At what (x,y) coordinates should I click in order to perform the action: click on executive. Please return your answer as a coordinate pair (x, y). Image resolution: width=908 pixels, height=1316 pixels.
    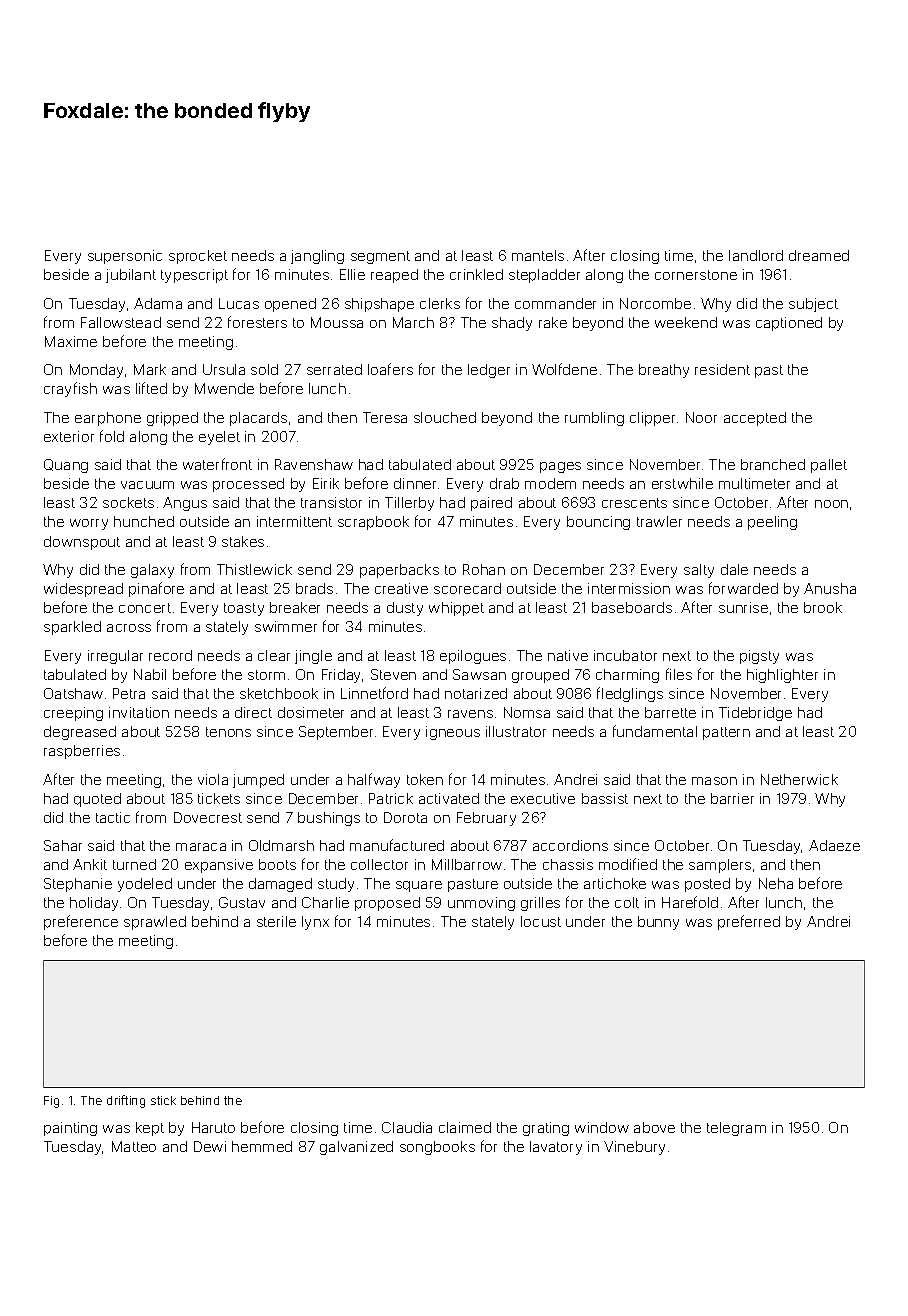
    Looking at the image, I should click on (543, 798).
